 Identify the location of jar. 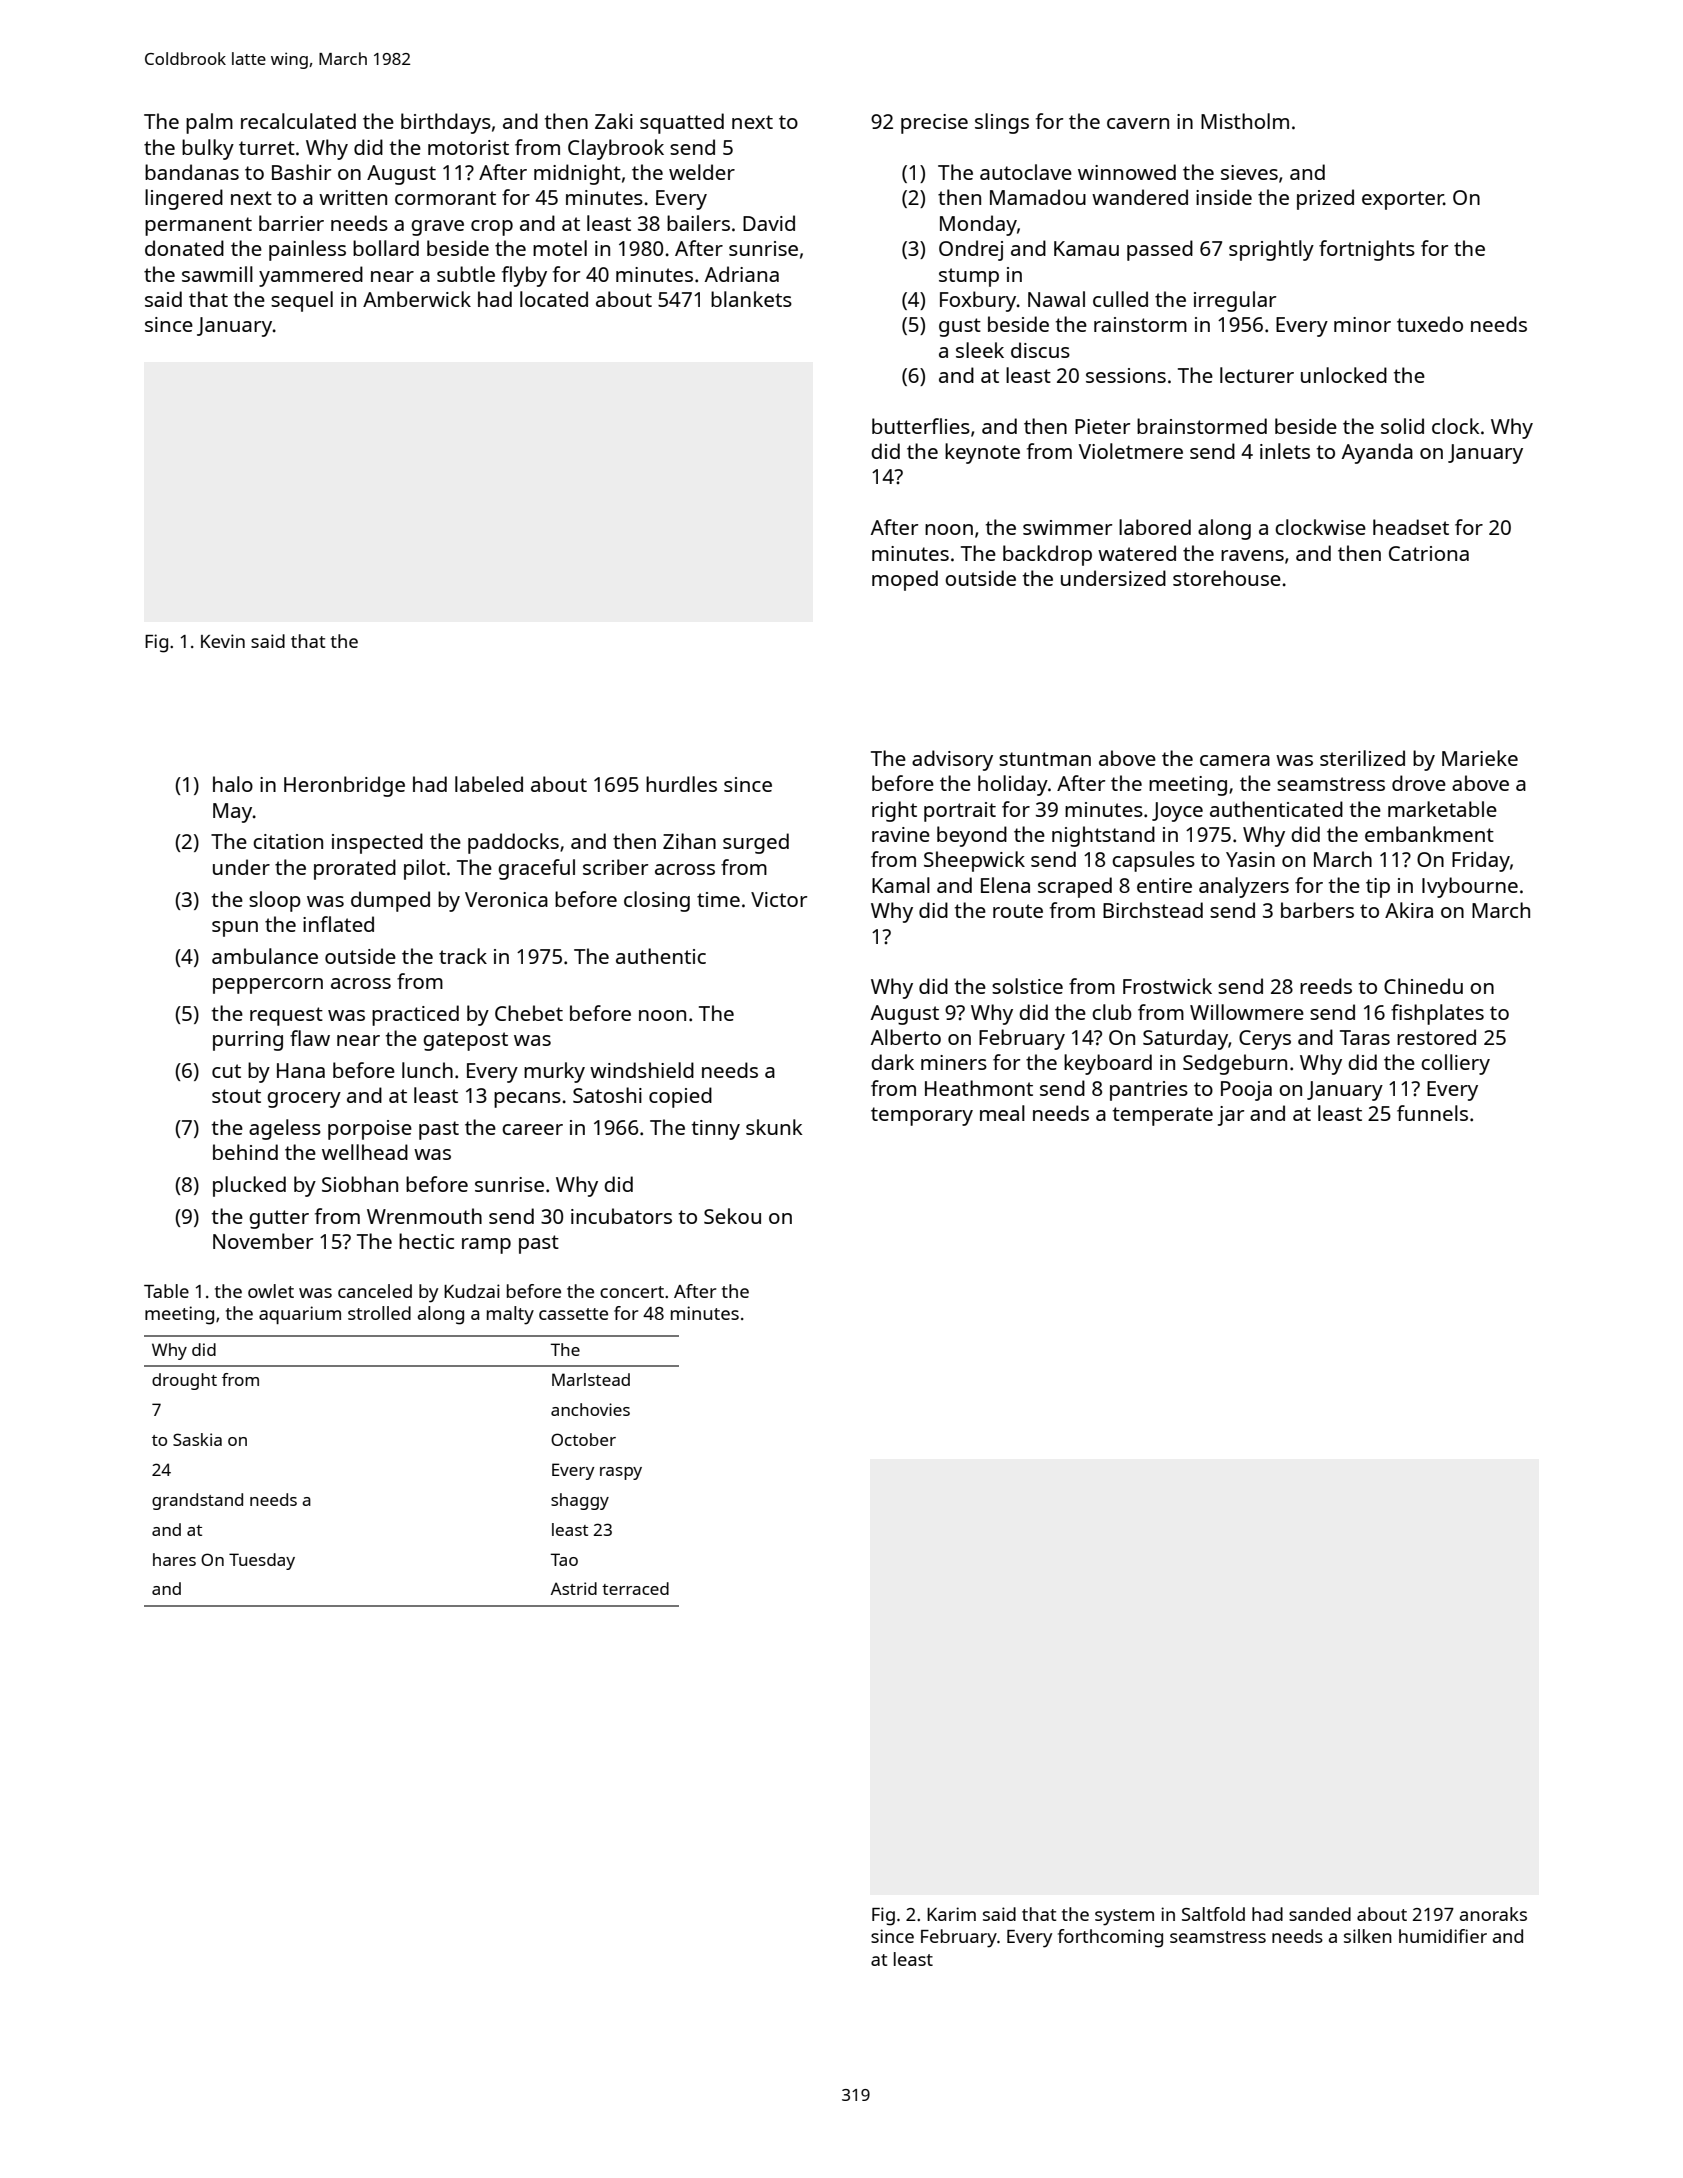
(1231, 1116).
